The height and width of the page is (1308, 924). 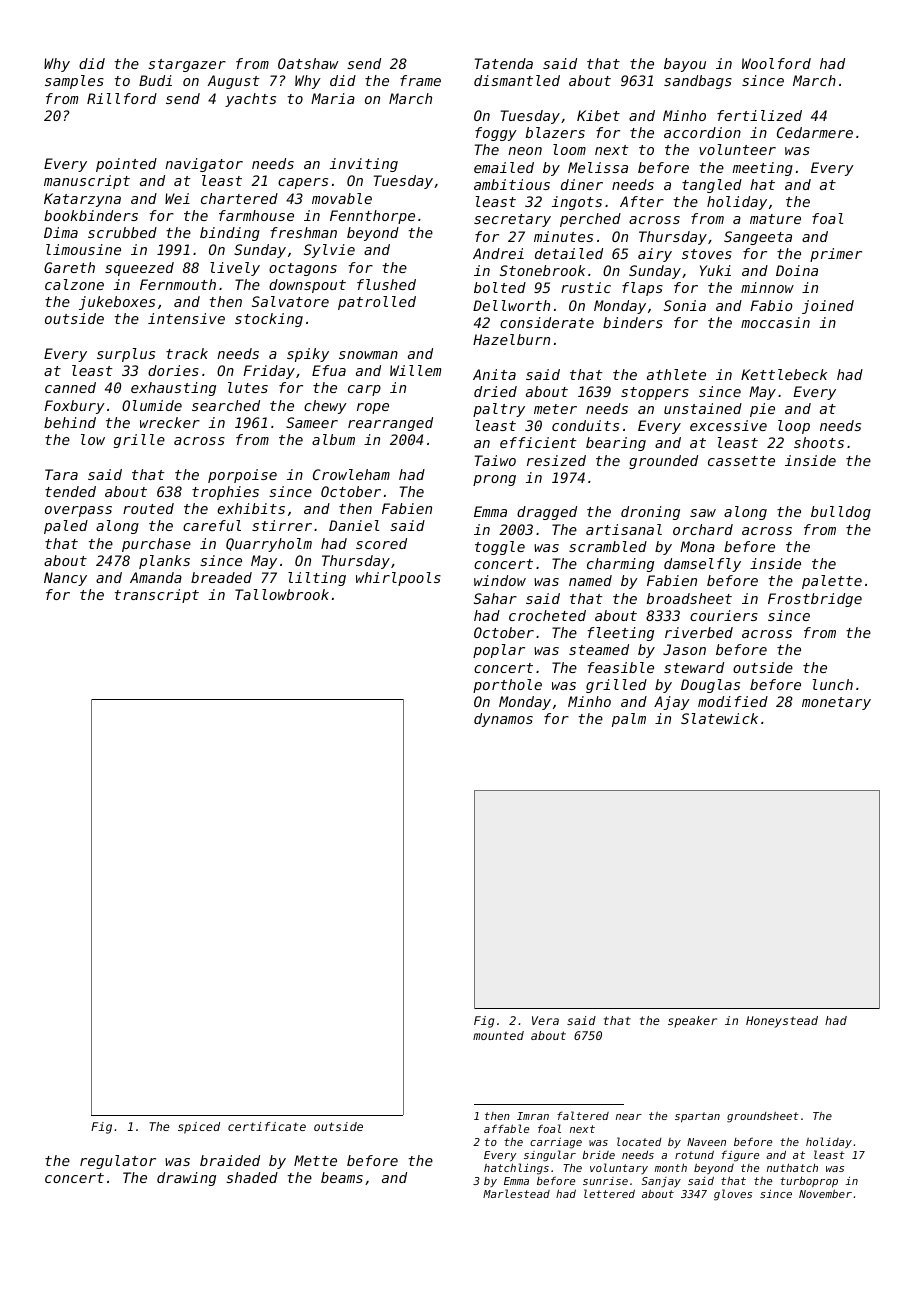 What do you see at coordinates (187, 65) in the page?
I see `stargazer` at bounding box center [187, 65].
